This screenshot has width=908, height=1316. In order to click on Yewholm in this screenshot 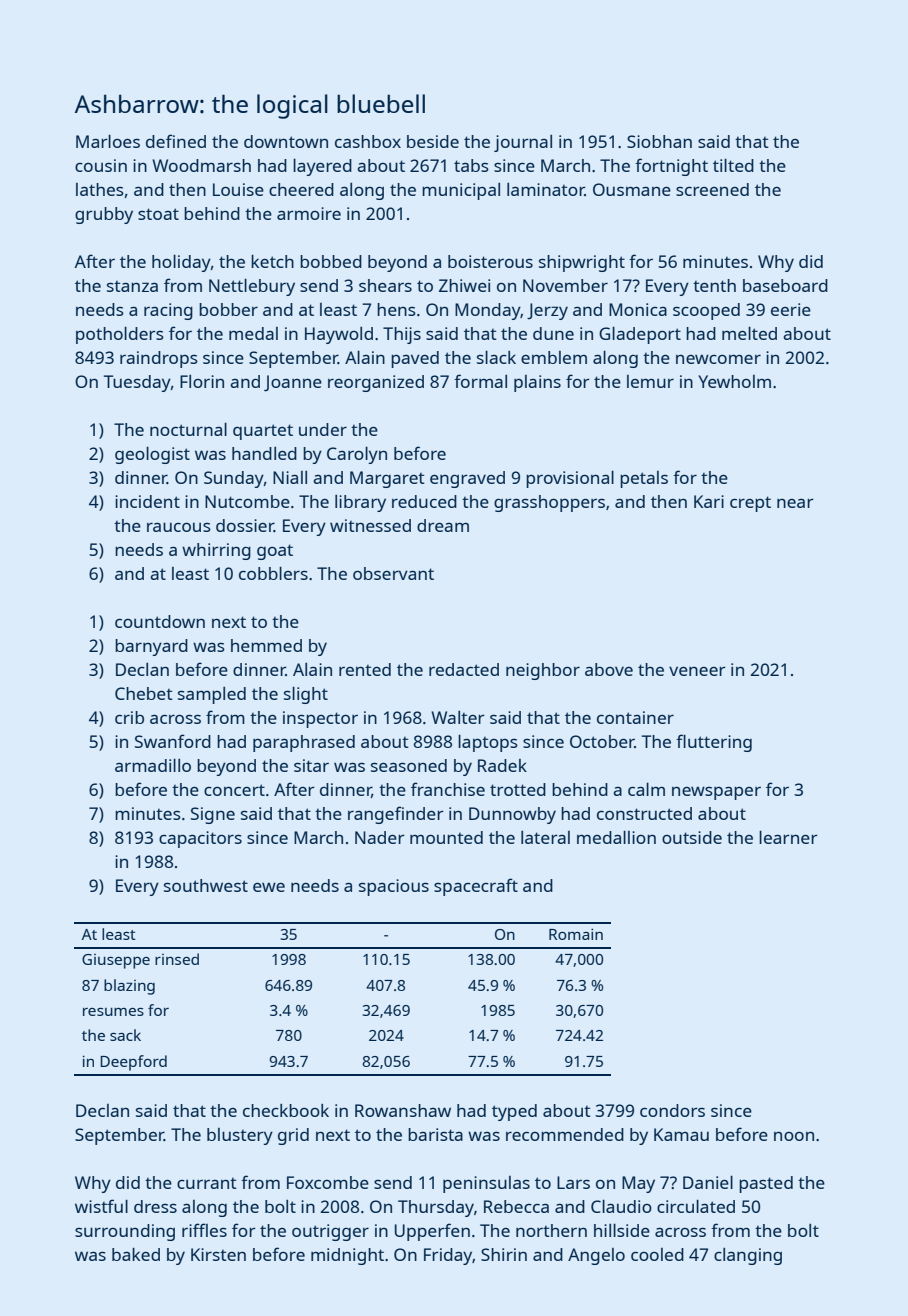, I will do `click(734, 381)`.
